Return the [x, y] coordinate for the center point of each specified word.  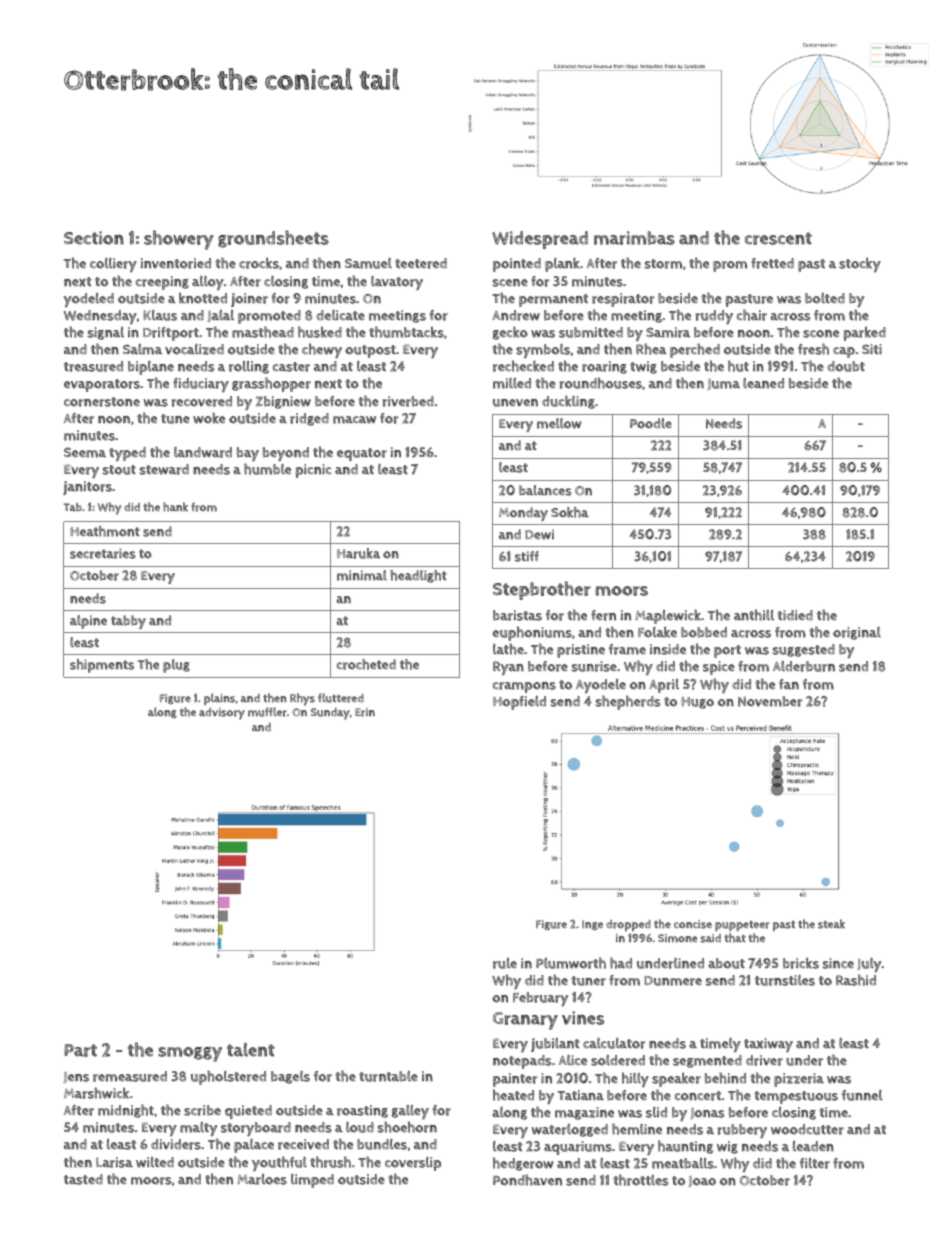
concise [693, 924]
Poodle [651, 423]
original [857, 633]
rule [505, 963]
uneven [515, 403]
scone [821, 334]
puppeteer [742, 925]
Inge [592, 925]
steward [164, 469]
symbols [543, 351]
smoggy [190, 1054]
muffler [267, 712]
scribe [202, 1110]
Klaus [160, 315]
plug [176, 666]
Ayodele [601, 686]
